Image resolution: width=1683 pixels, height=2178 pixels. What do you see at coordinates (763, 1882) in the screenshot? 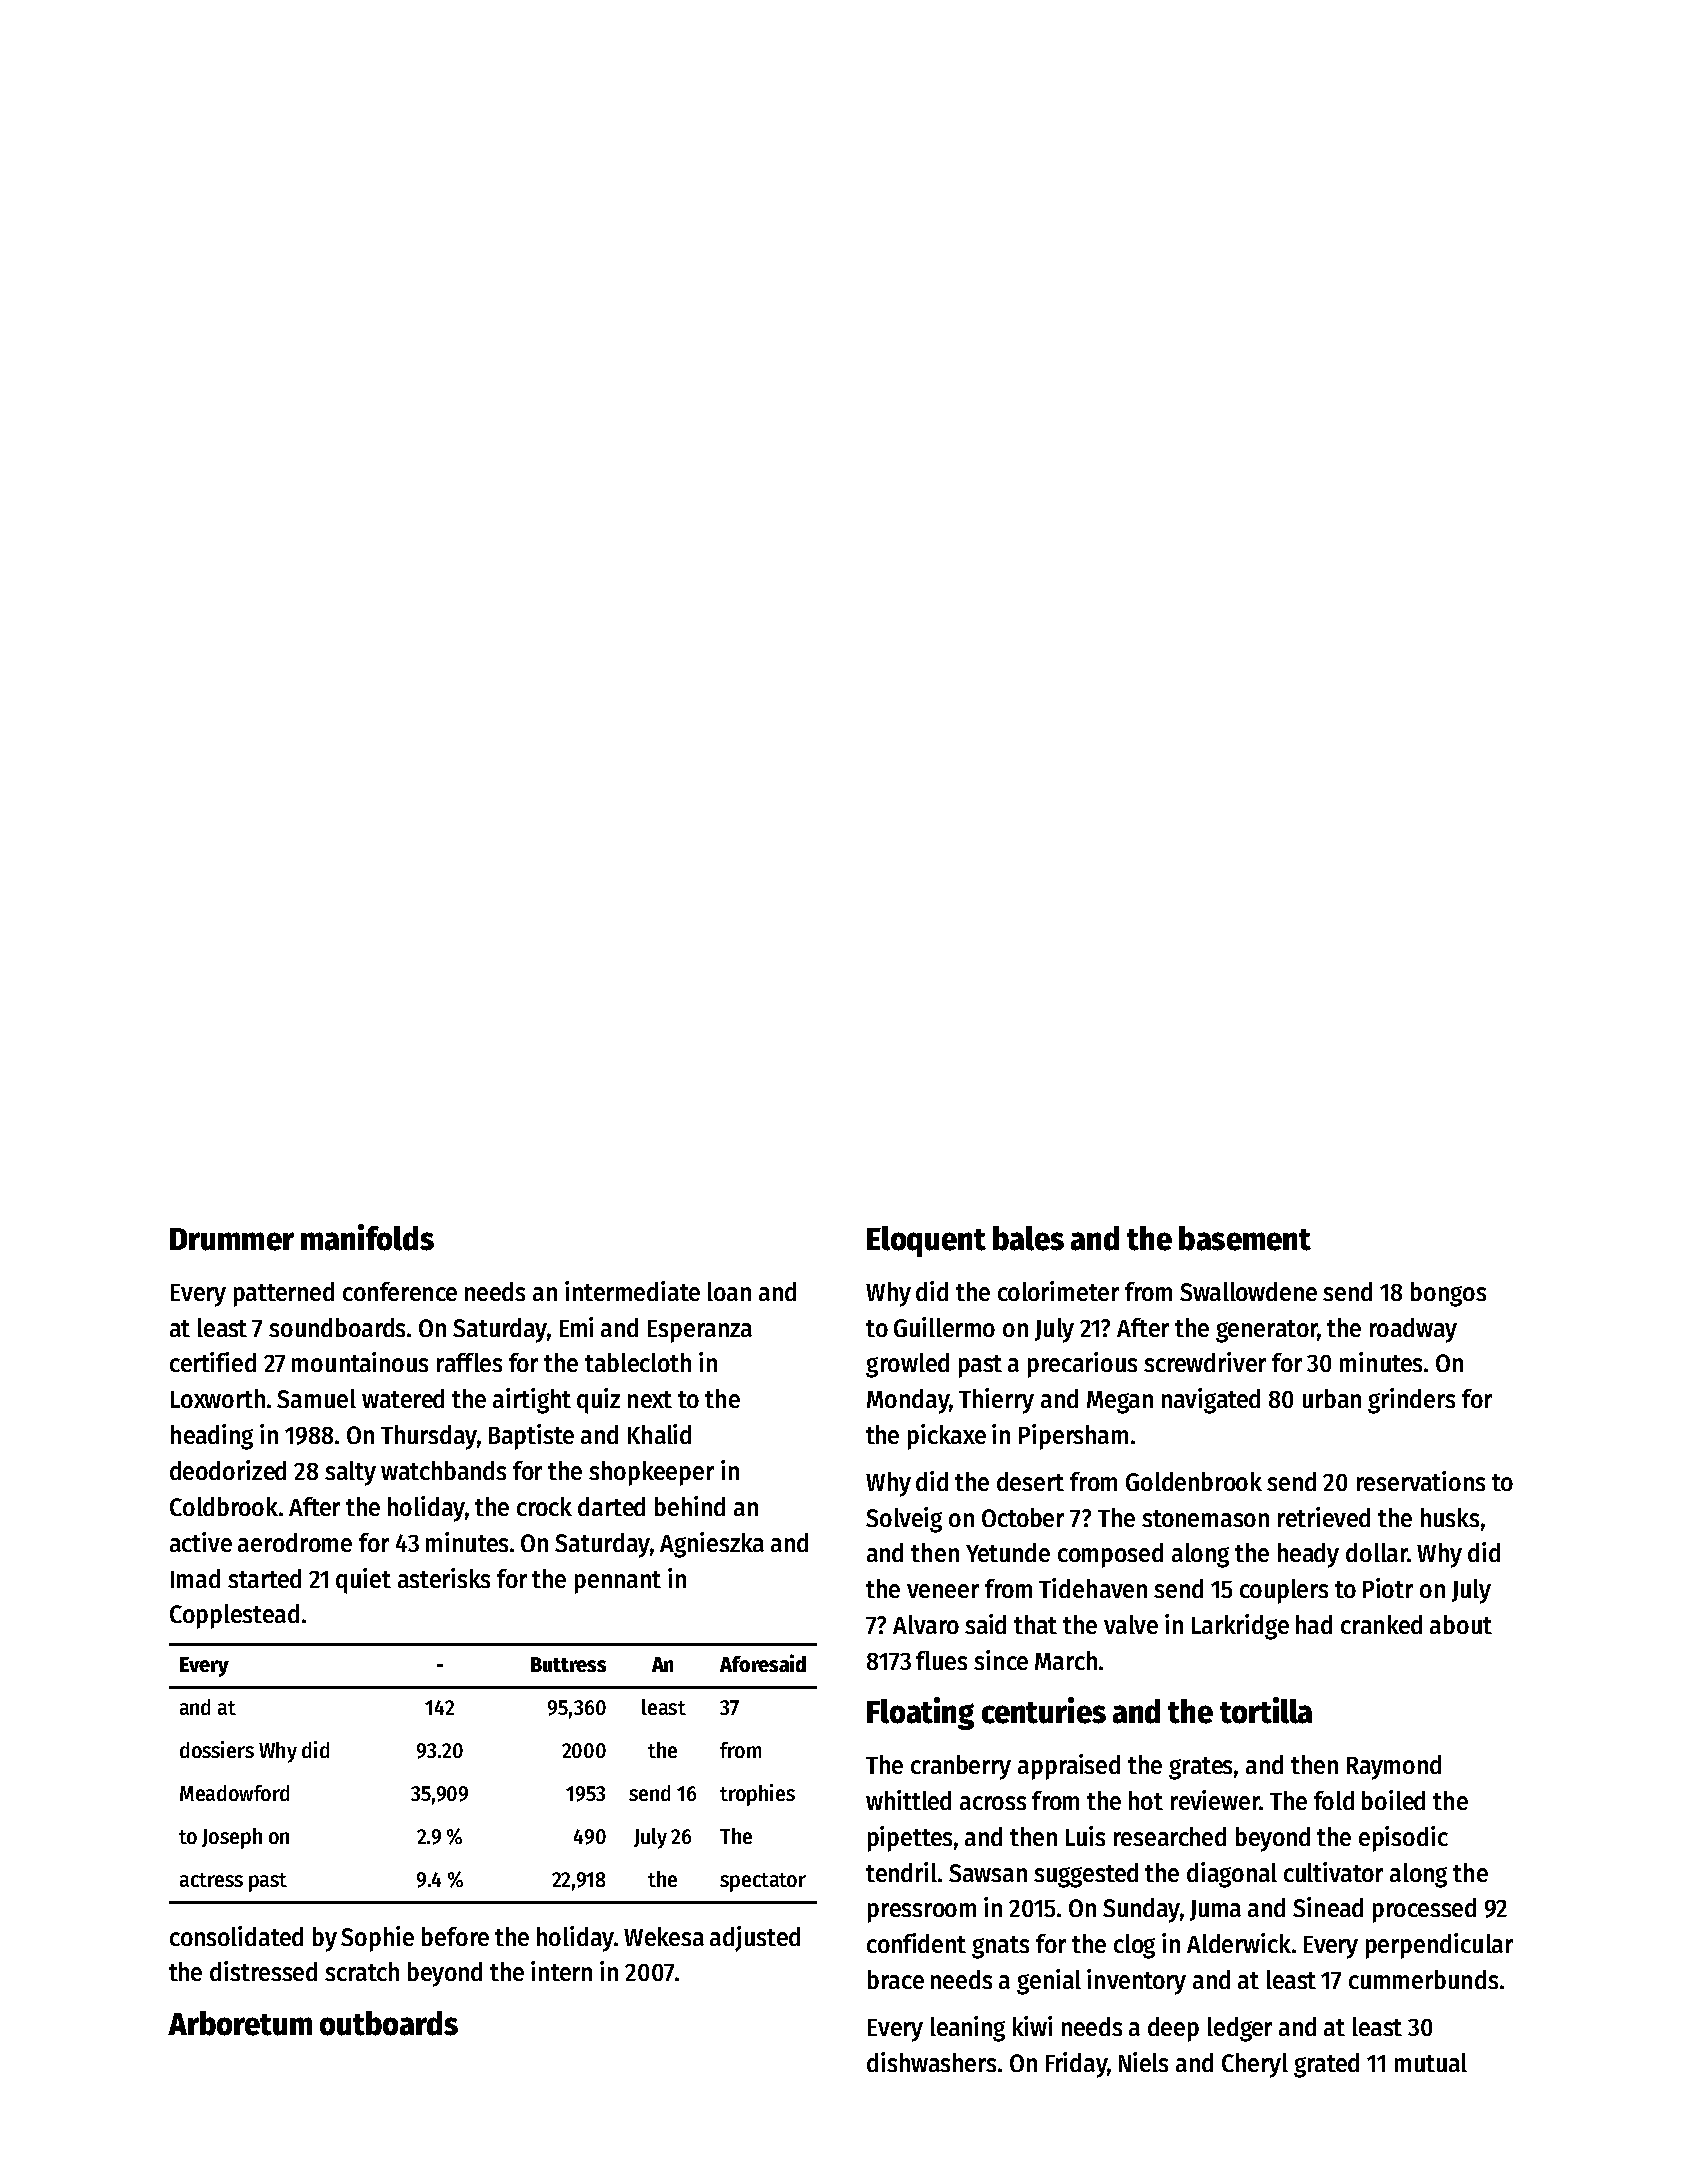
I see `spectator` at bounding box center [763, 1882].
